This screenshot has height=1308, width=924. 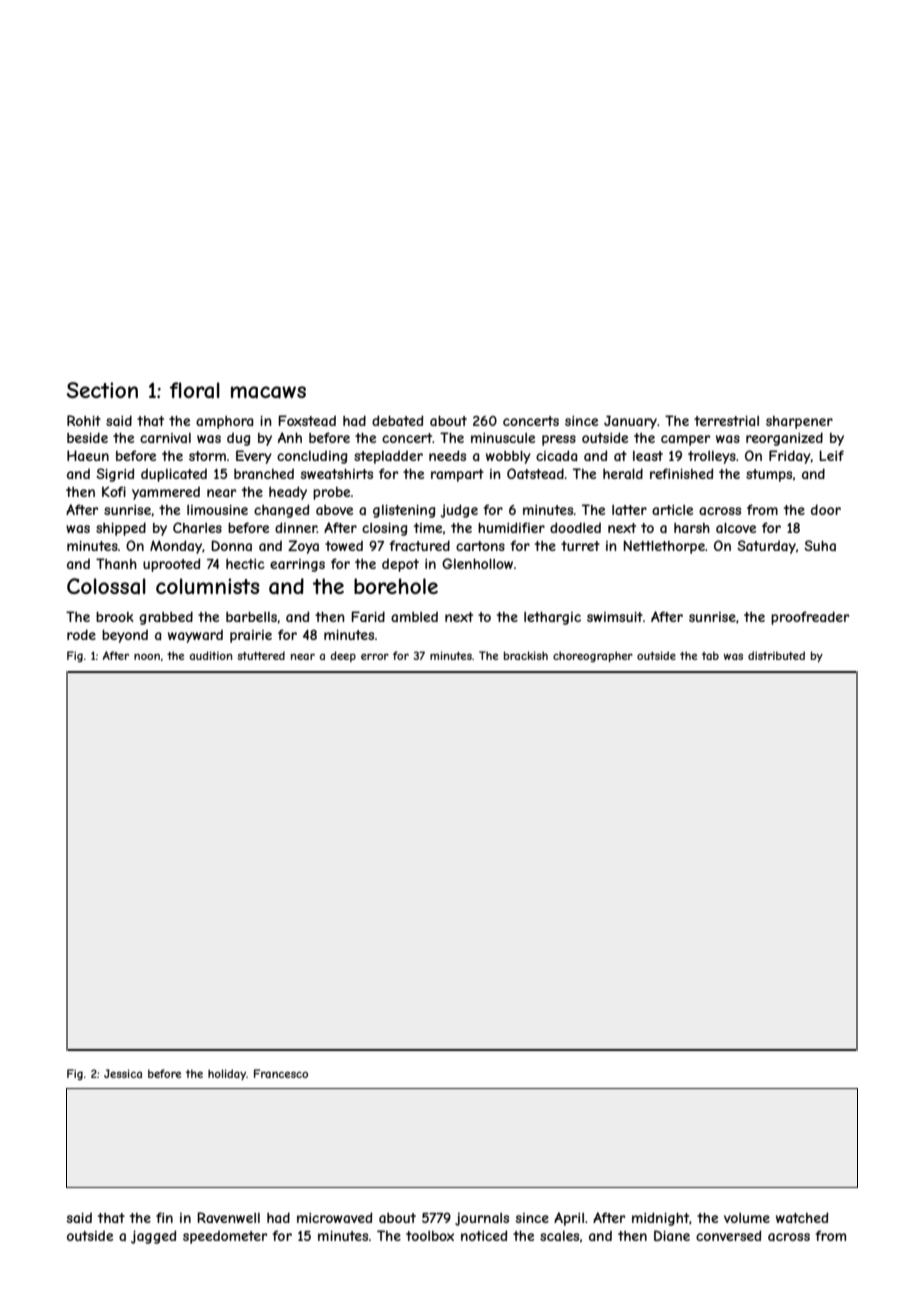 What do you see at coordinates (397, 420) in the screenshot?
I see `debated` at bounding box center [397, 420].
